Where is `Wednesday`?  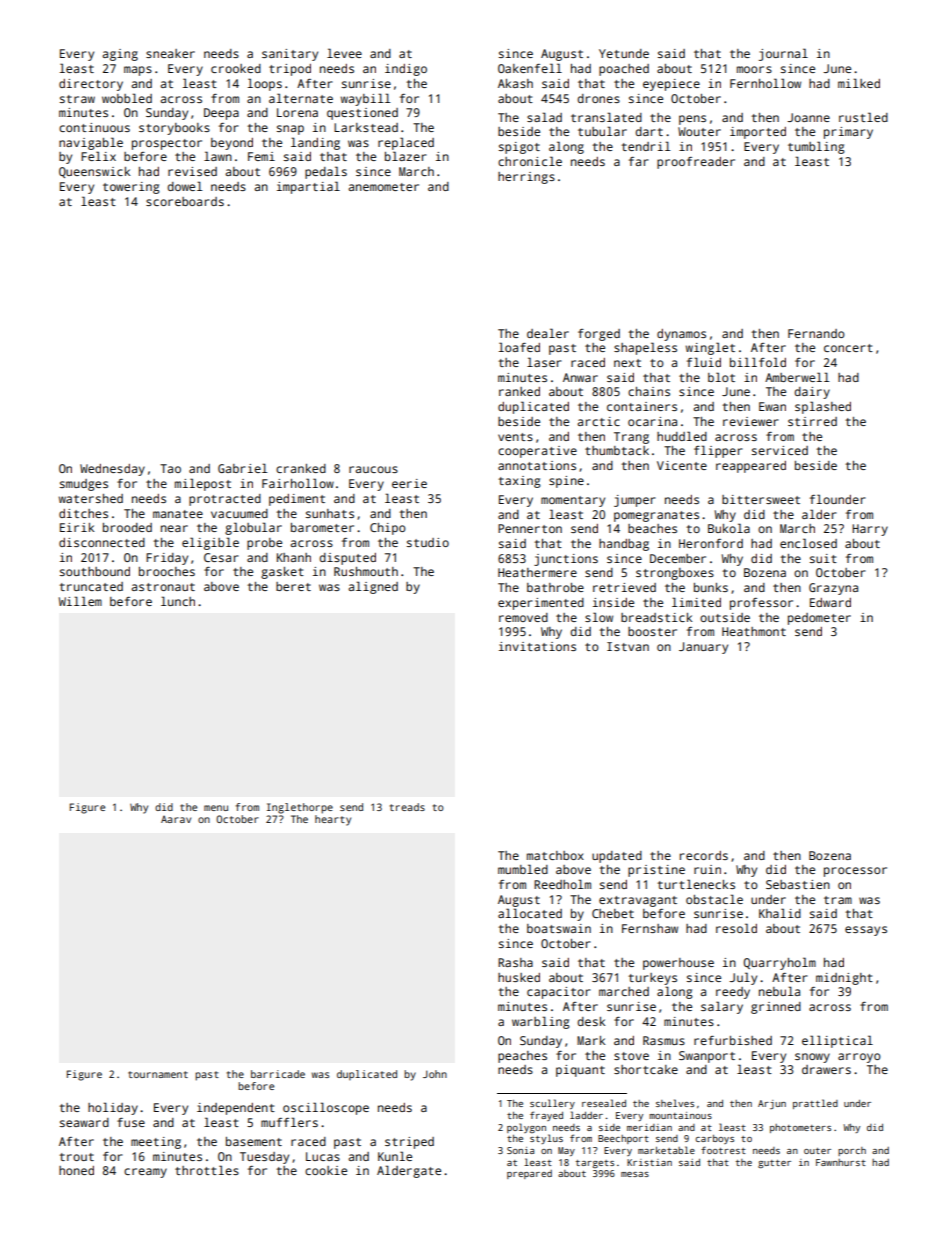 Wednesday is located at coordinates (112, 470).
